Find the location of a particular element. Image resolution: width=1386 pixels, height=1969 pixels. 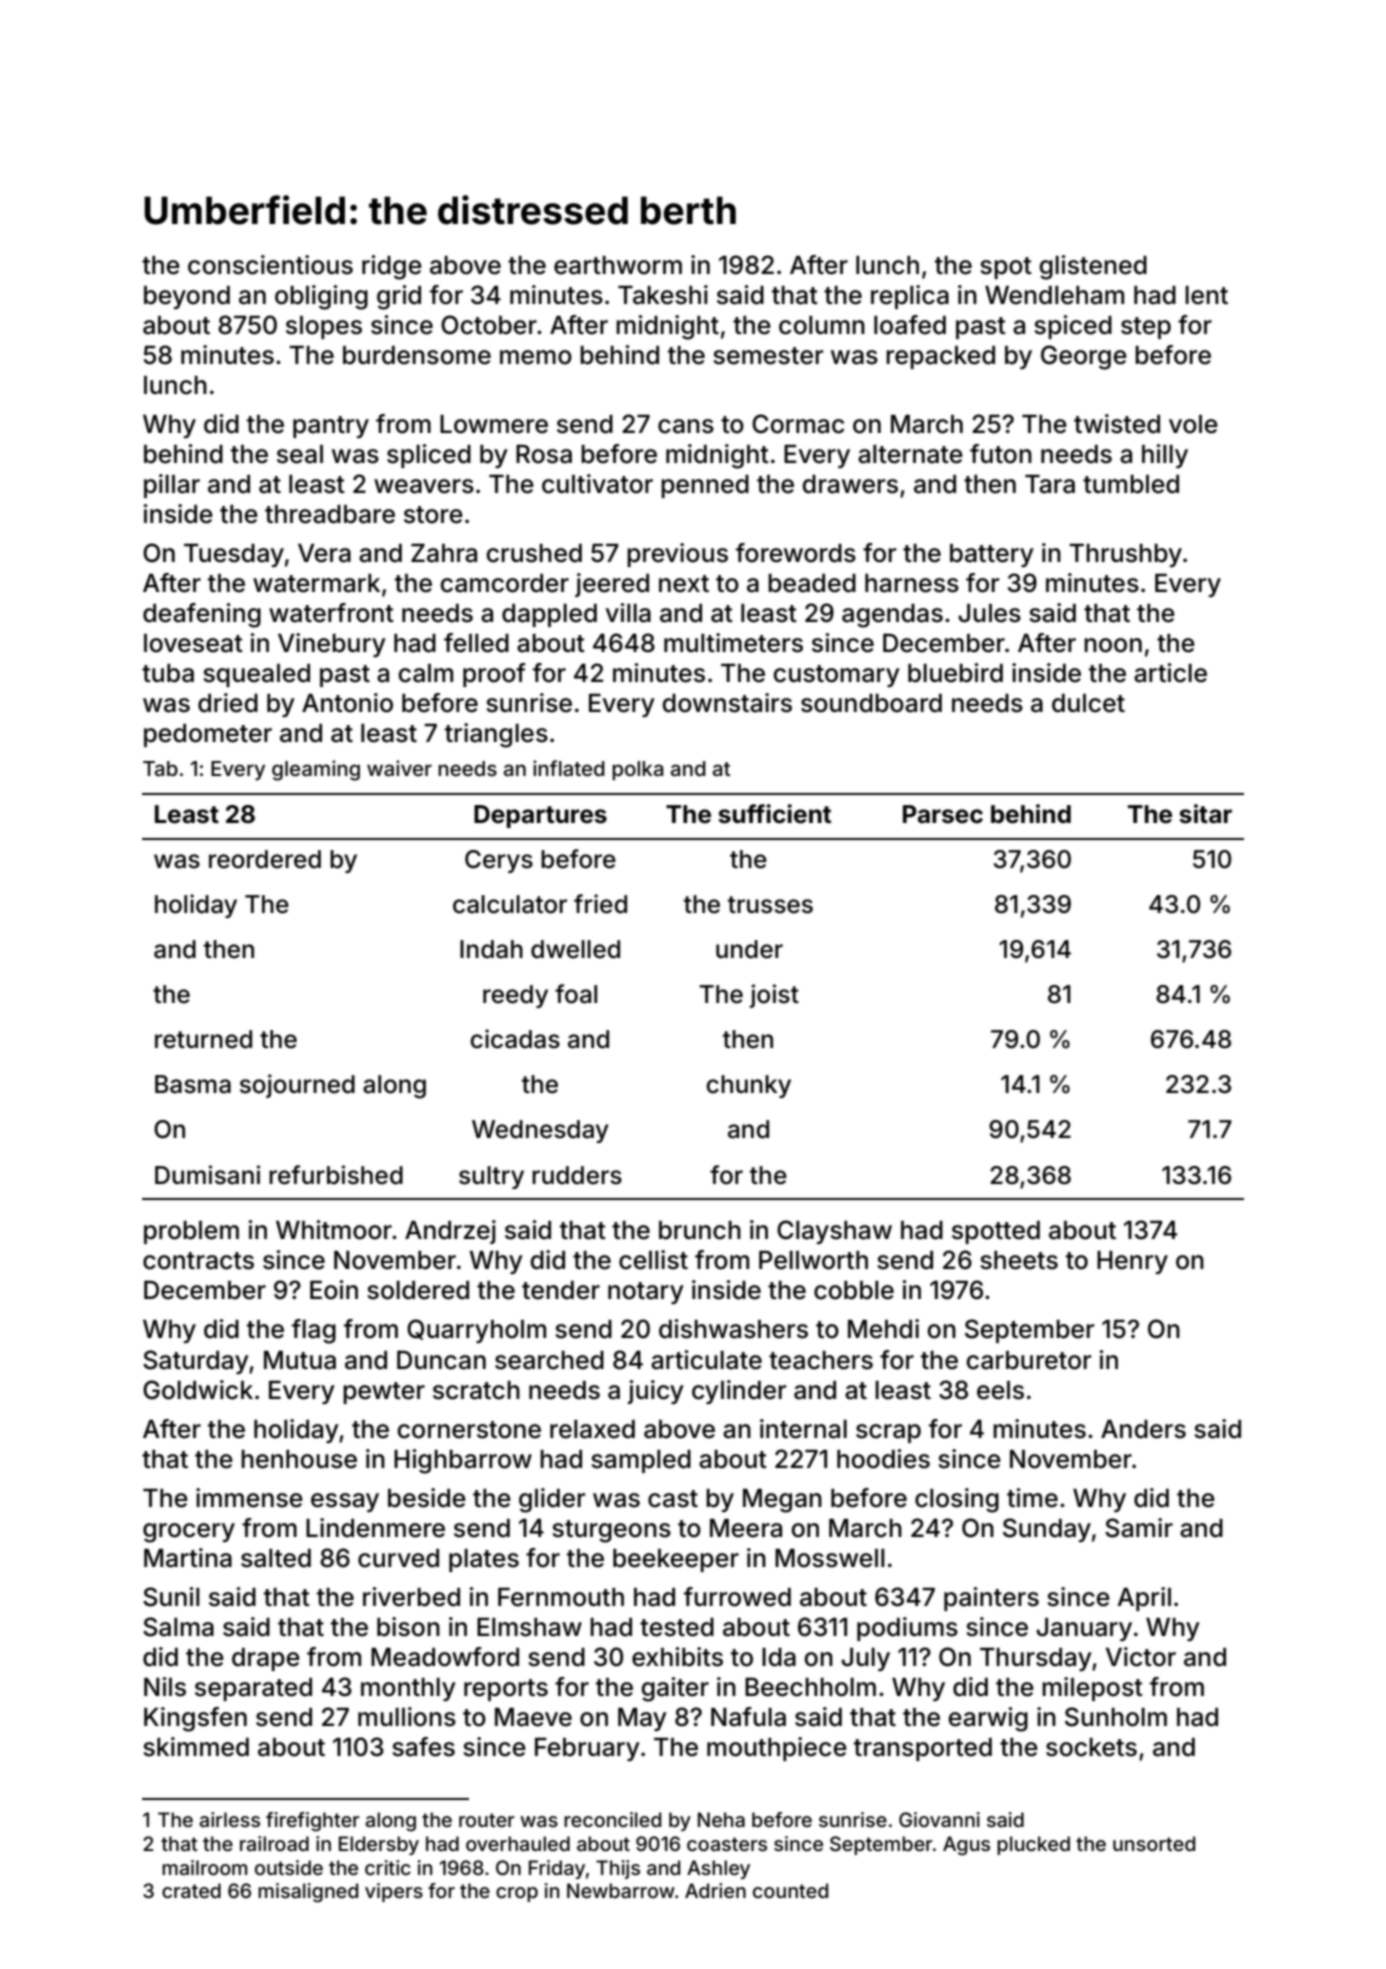

sheets is located at coordinates (1019, 1260).
